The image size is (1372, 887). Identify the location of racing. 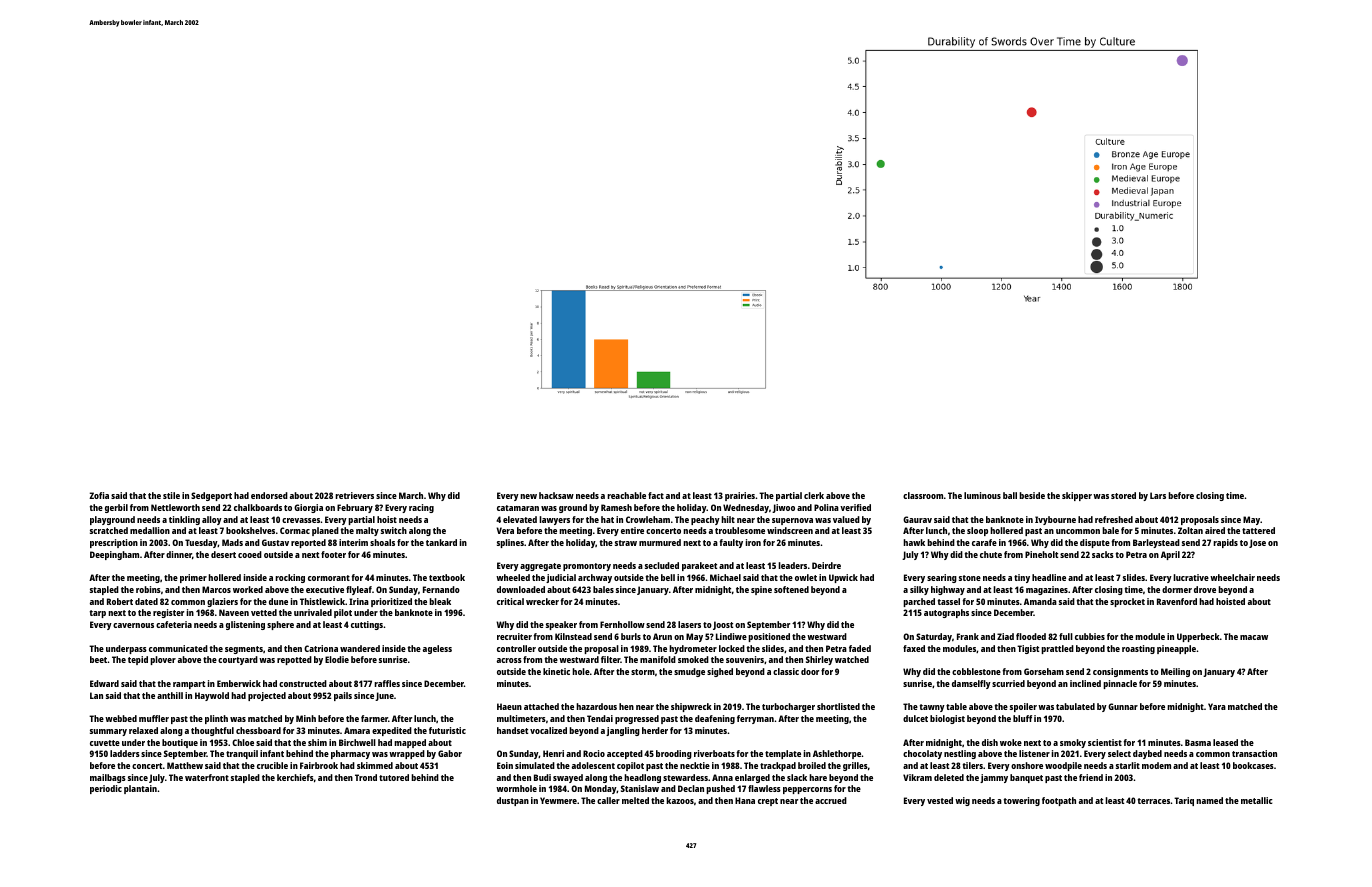
(421, 508).
